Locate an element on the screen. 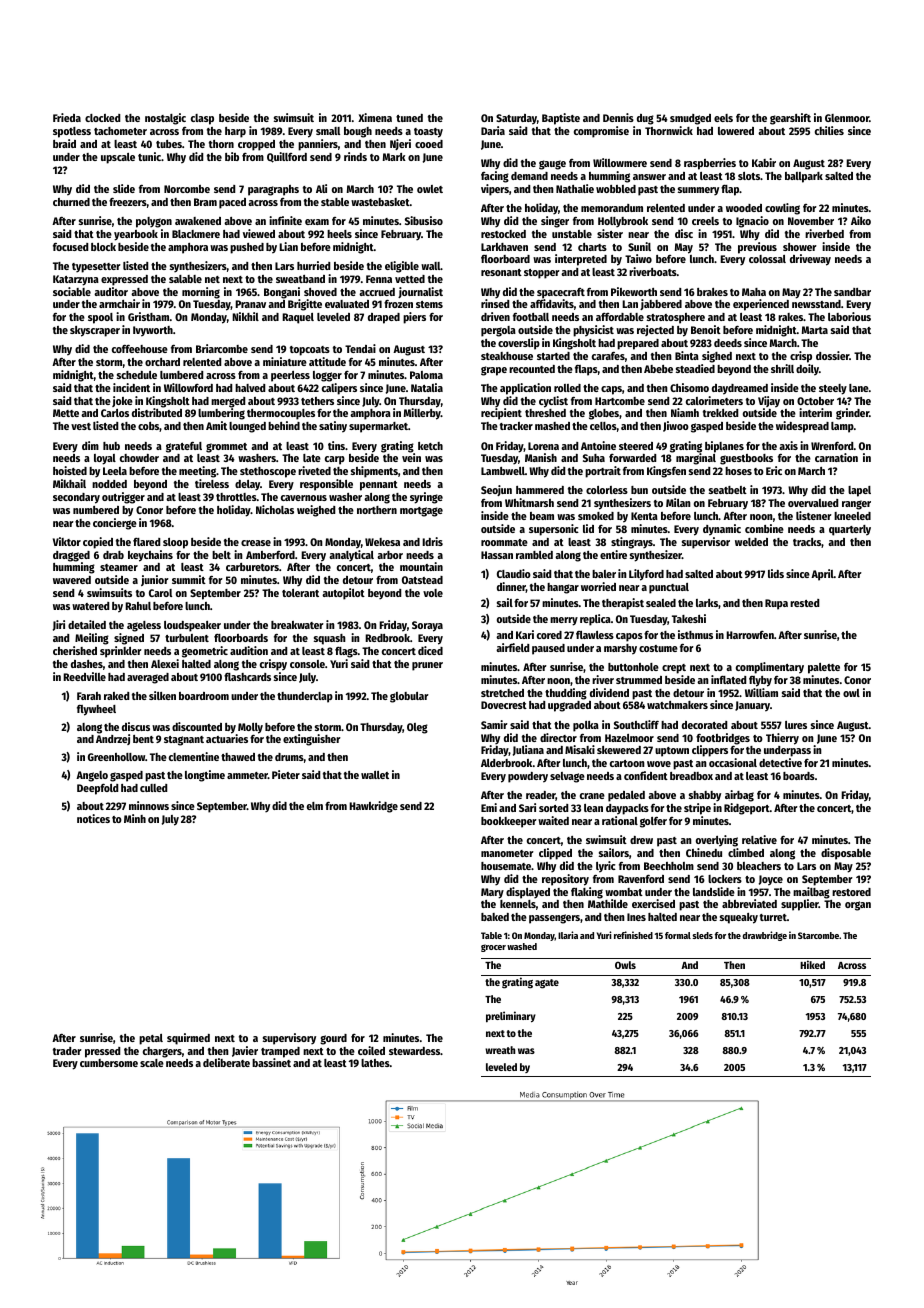  cumbersome is located at coordinates (109, 1063).
